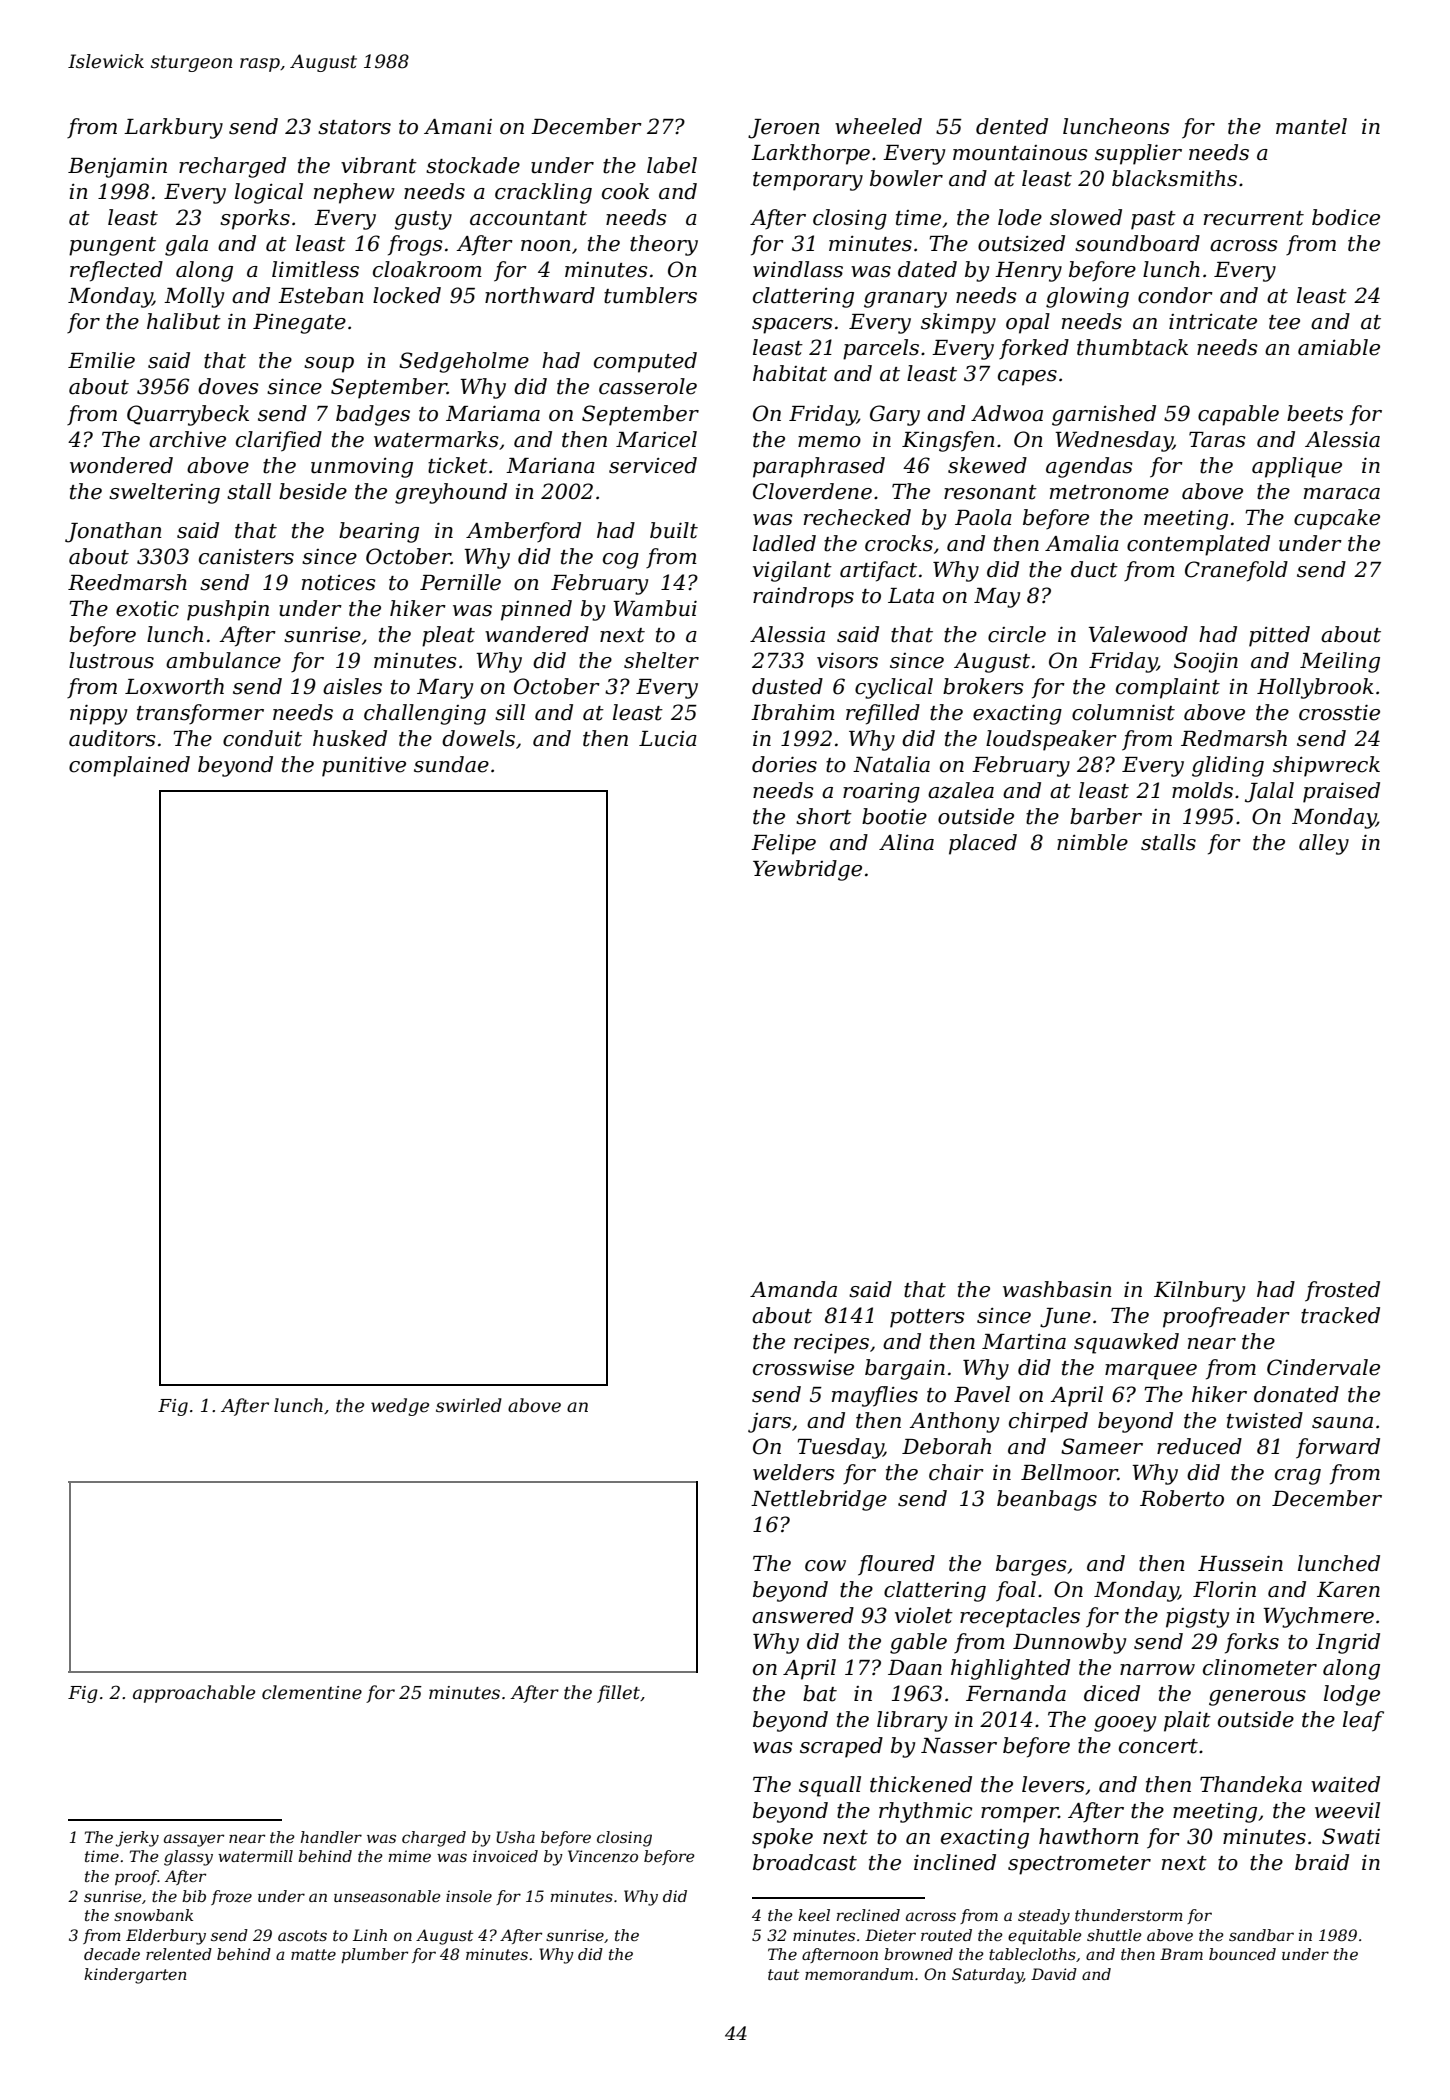  What do you see at coordinates (458, 127) in the screenshot?
I see `Amani` at bounding box center [458, 127].
